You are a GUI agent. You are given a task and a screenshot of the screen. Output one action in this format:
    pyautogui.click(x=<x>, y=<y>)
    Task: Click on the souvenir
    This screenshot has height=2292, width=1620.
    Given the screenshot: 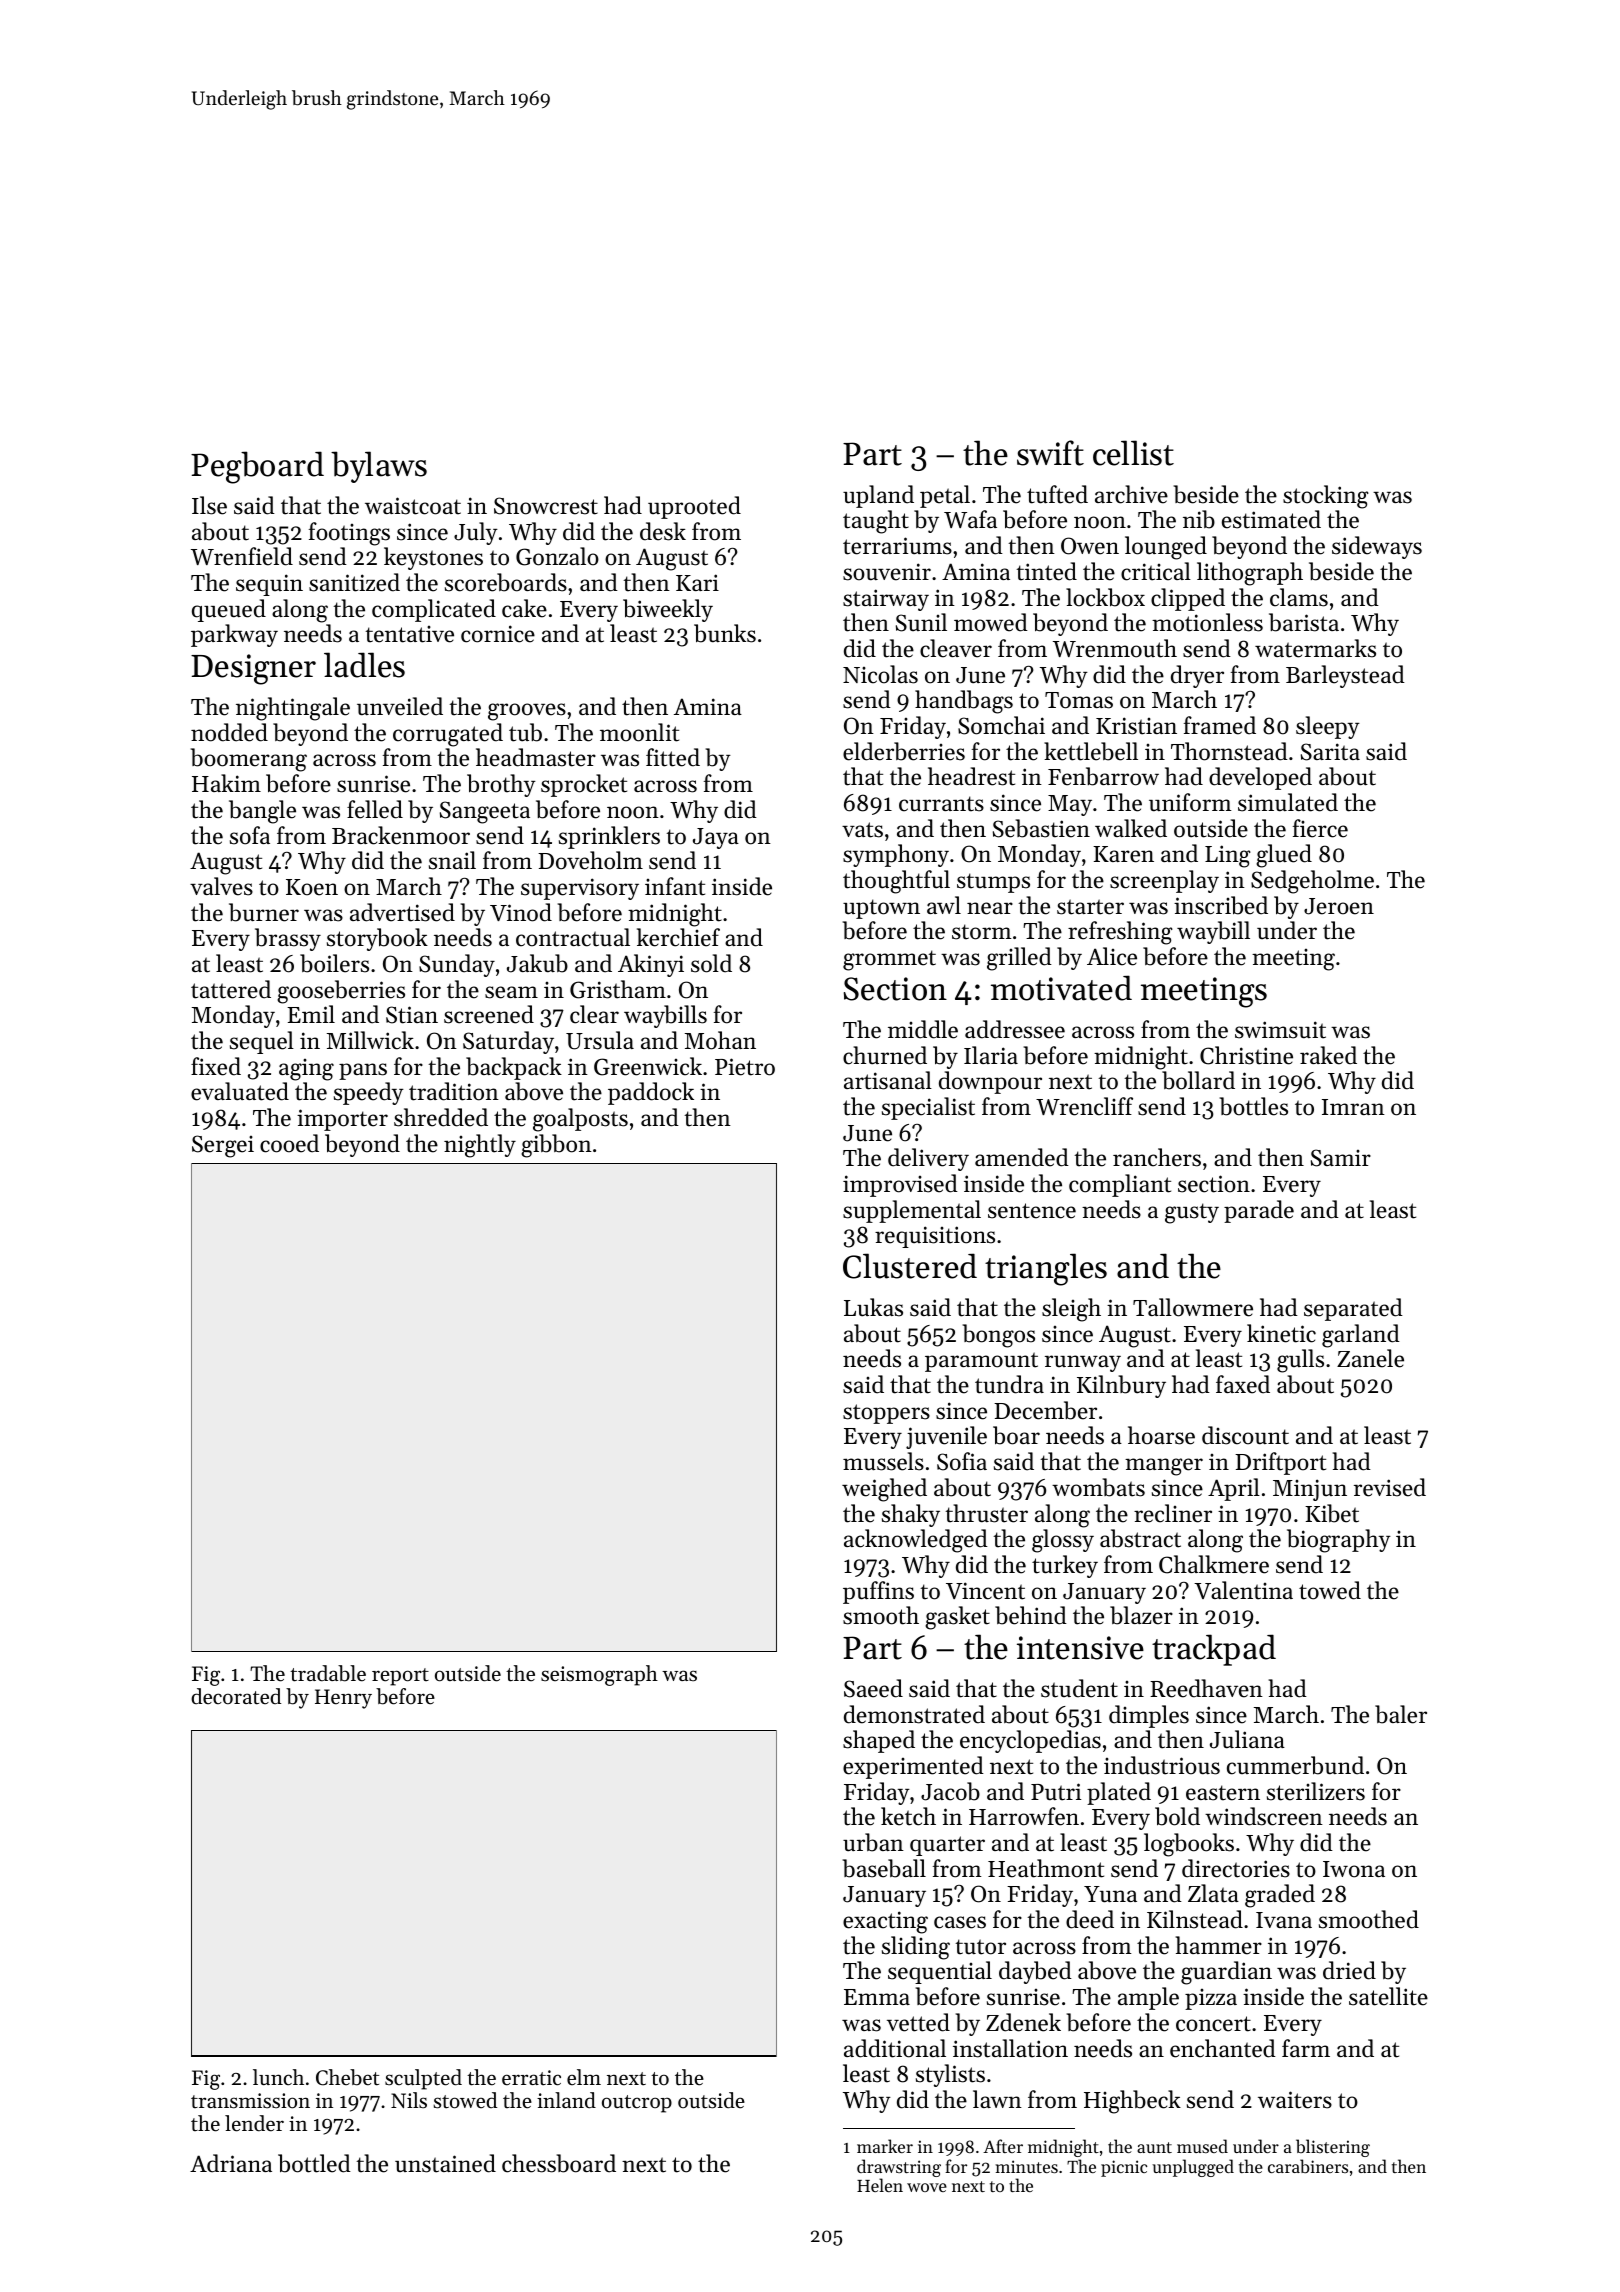 What is the action you would take?
    pyautogui.click(x=887, y=572)
